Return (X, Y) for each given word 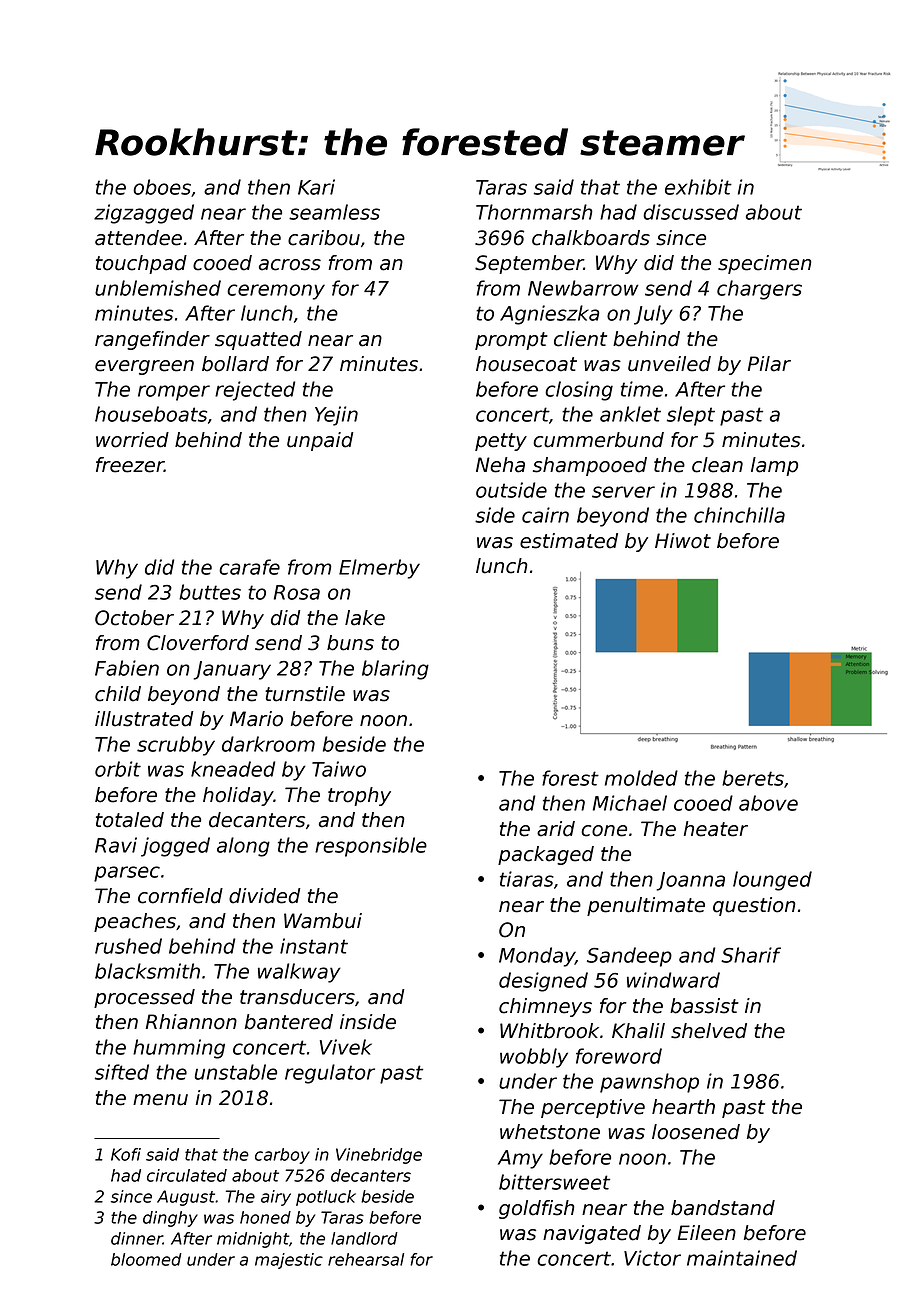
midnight (253, 1240)
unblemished (158, 288)
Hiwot (683, 541)
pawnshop (649, 1083)
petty (501, 442)
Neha (500, 465)
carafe (249, 567)
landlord (364, 1238)
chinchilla (739, 515)
